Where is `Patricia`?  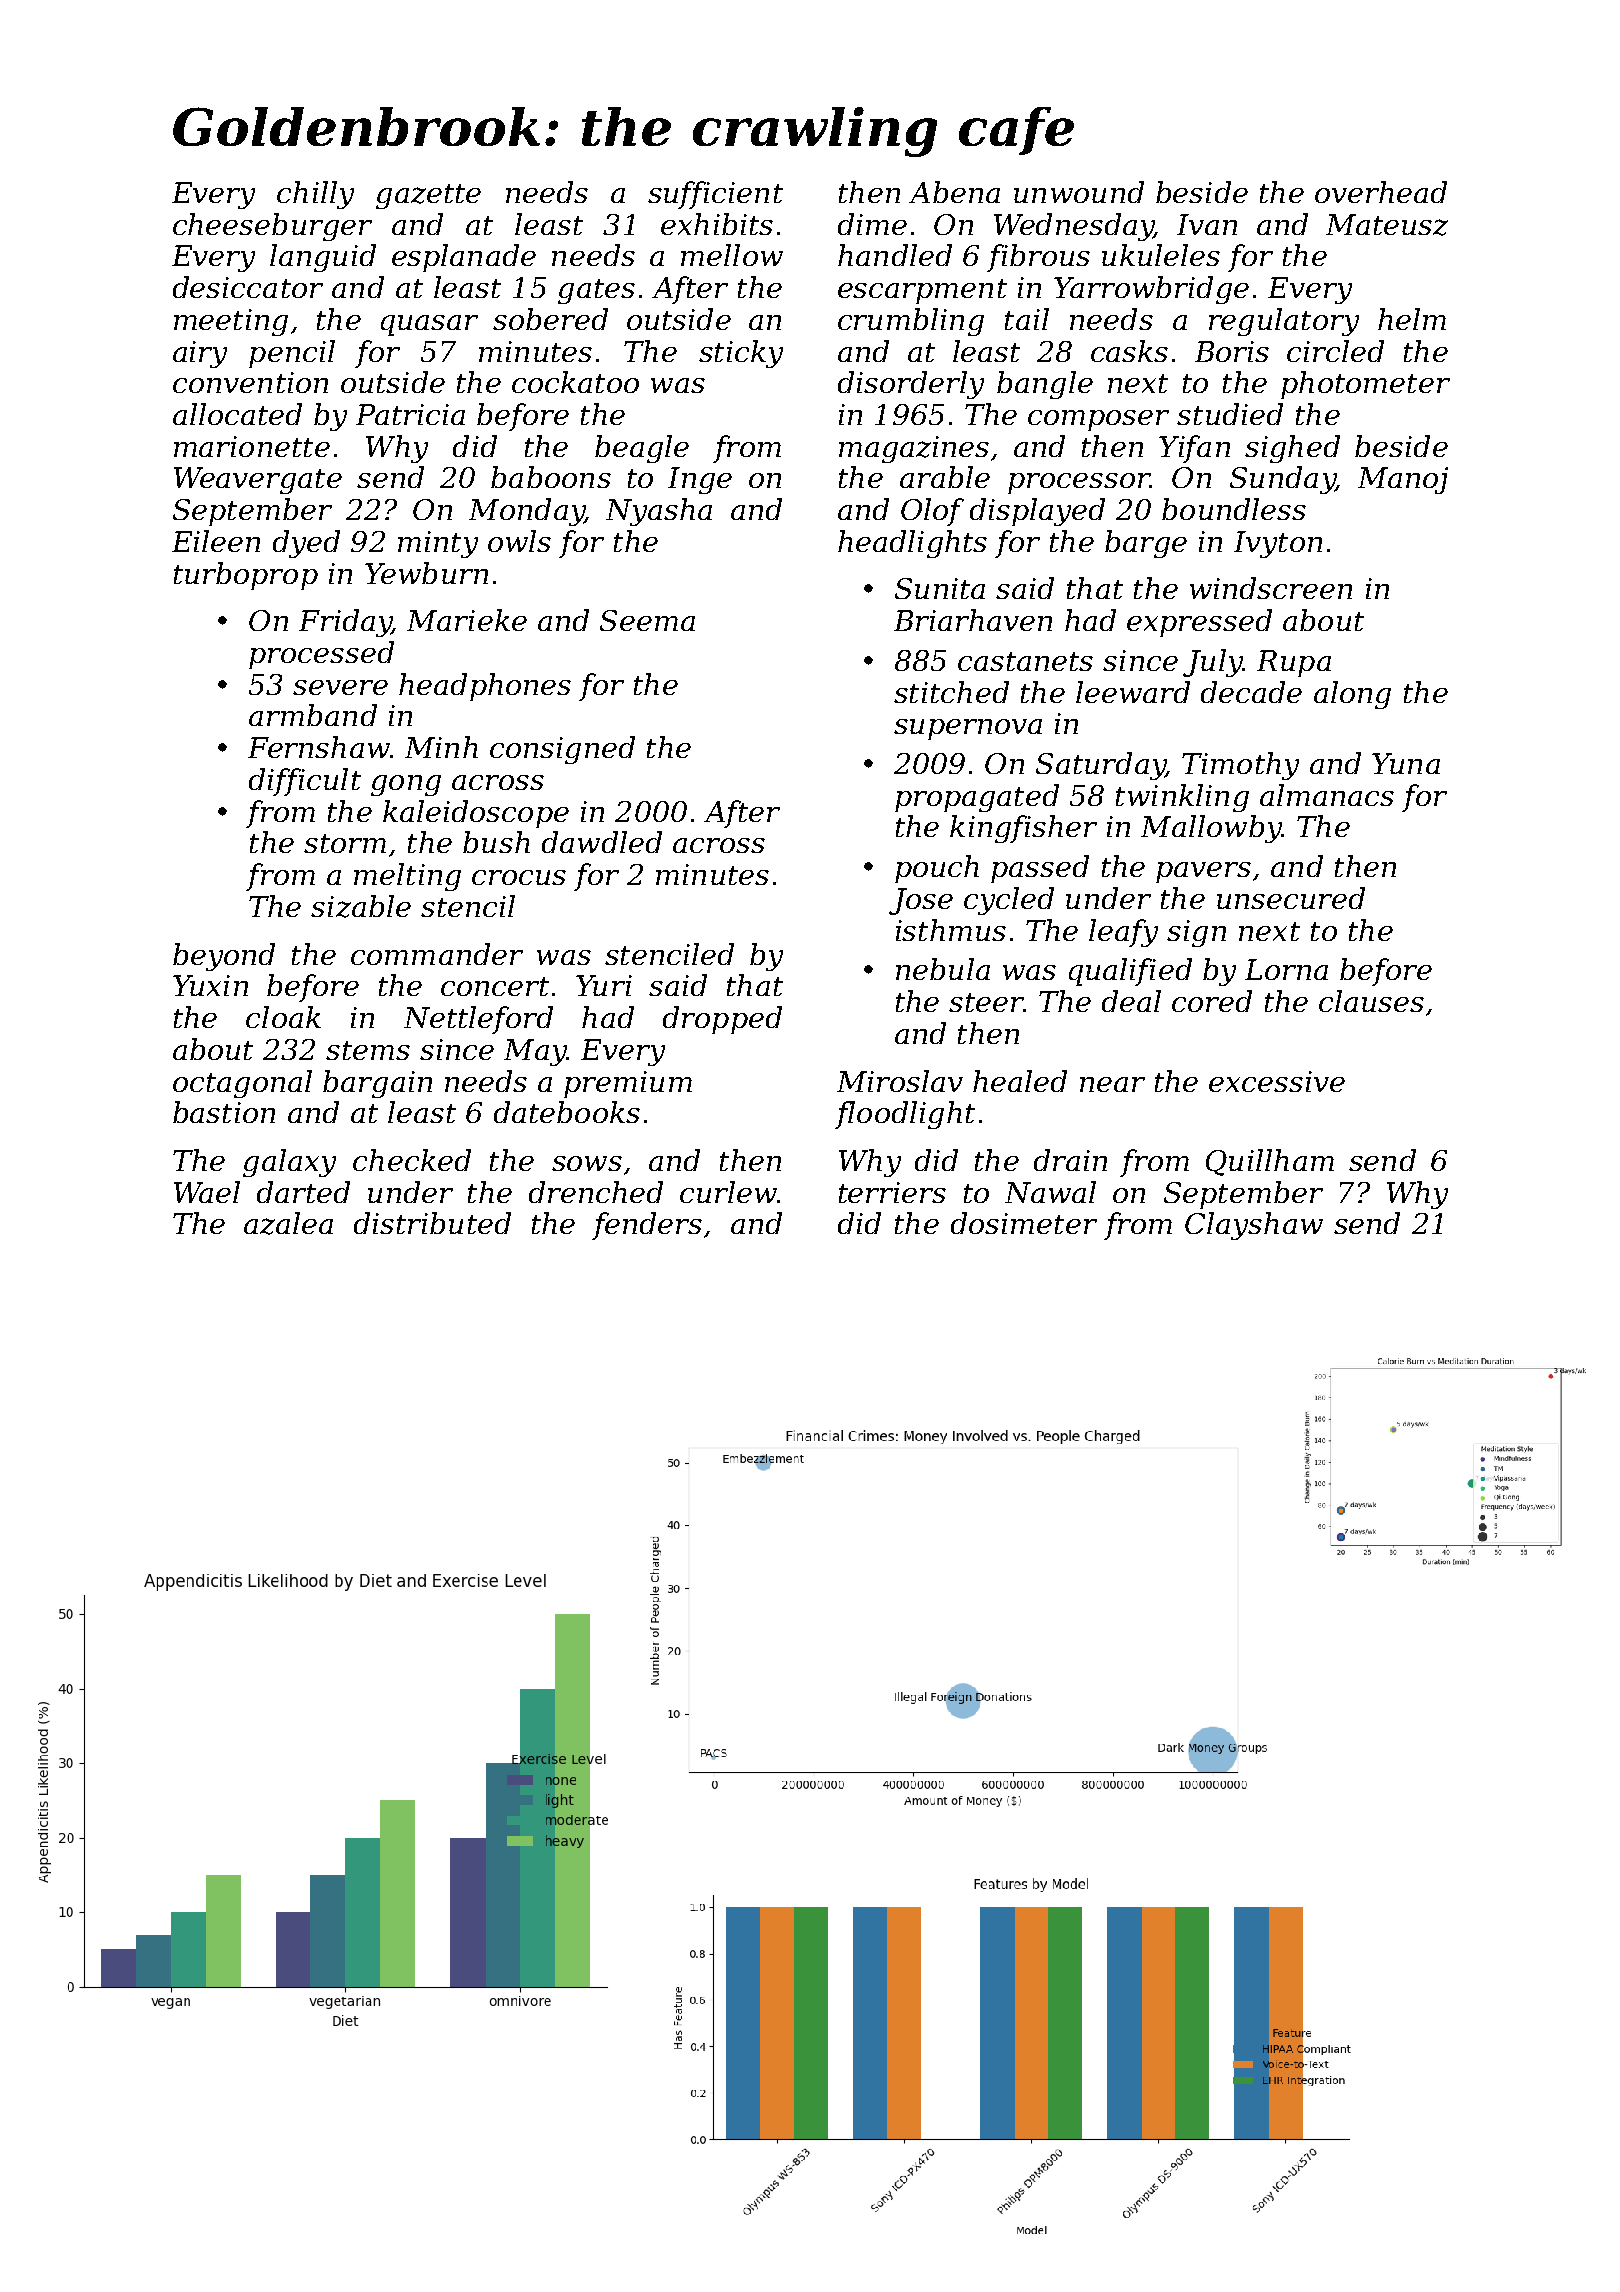 Patricia is located at coordinates (410, 414).
